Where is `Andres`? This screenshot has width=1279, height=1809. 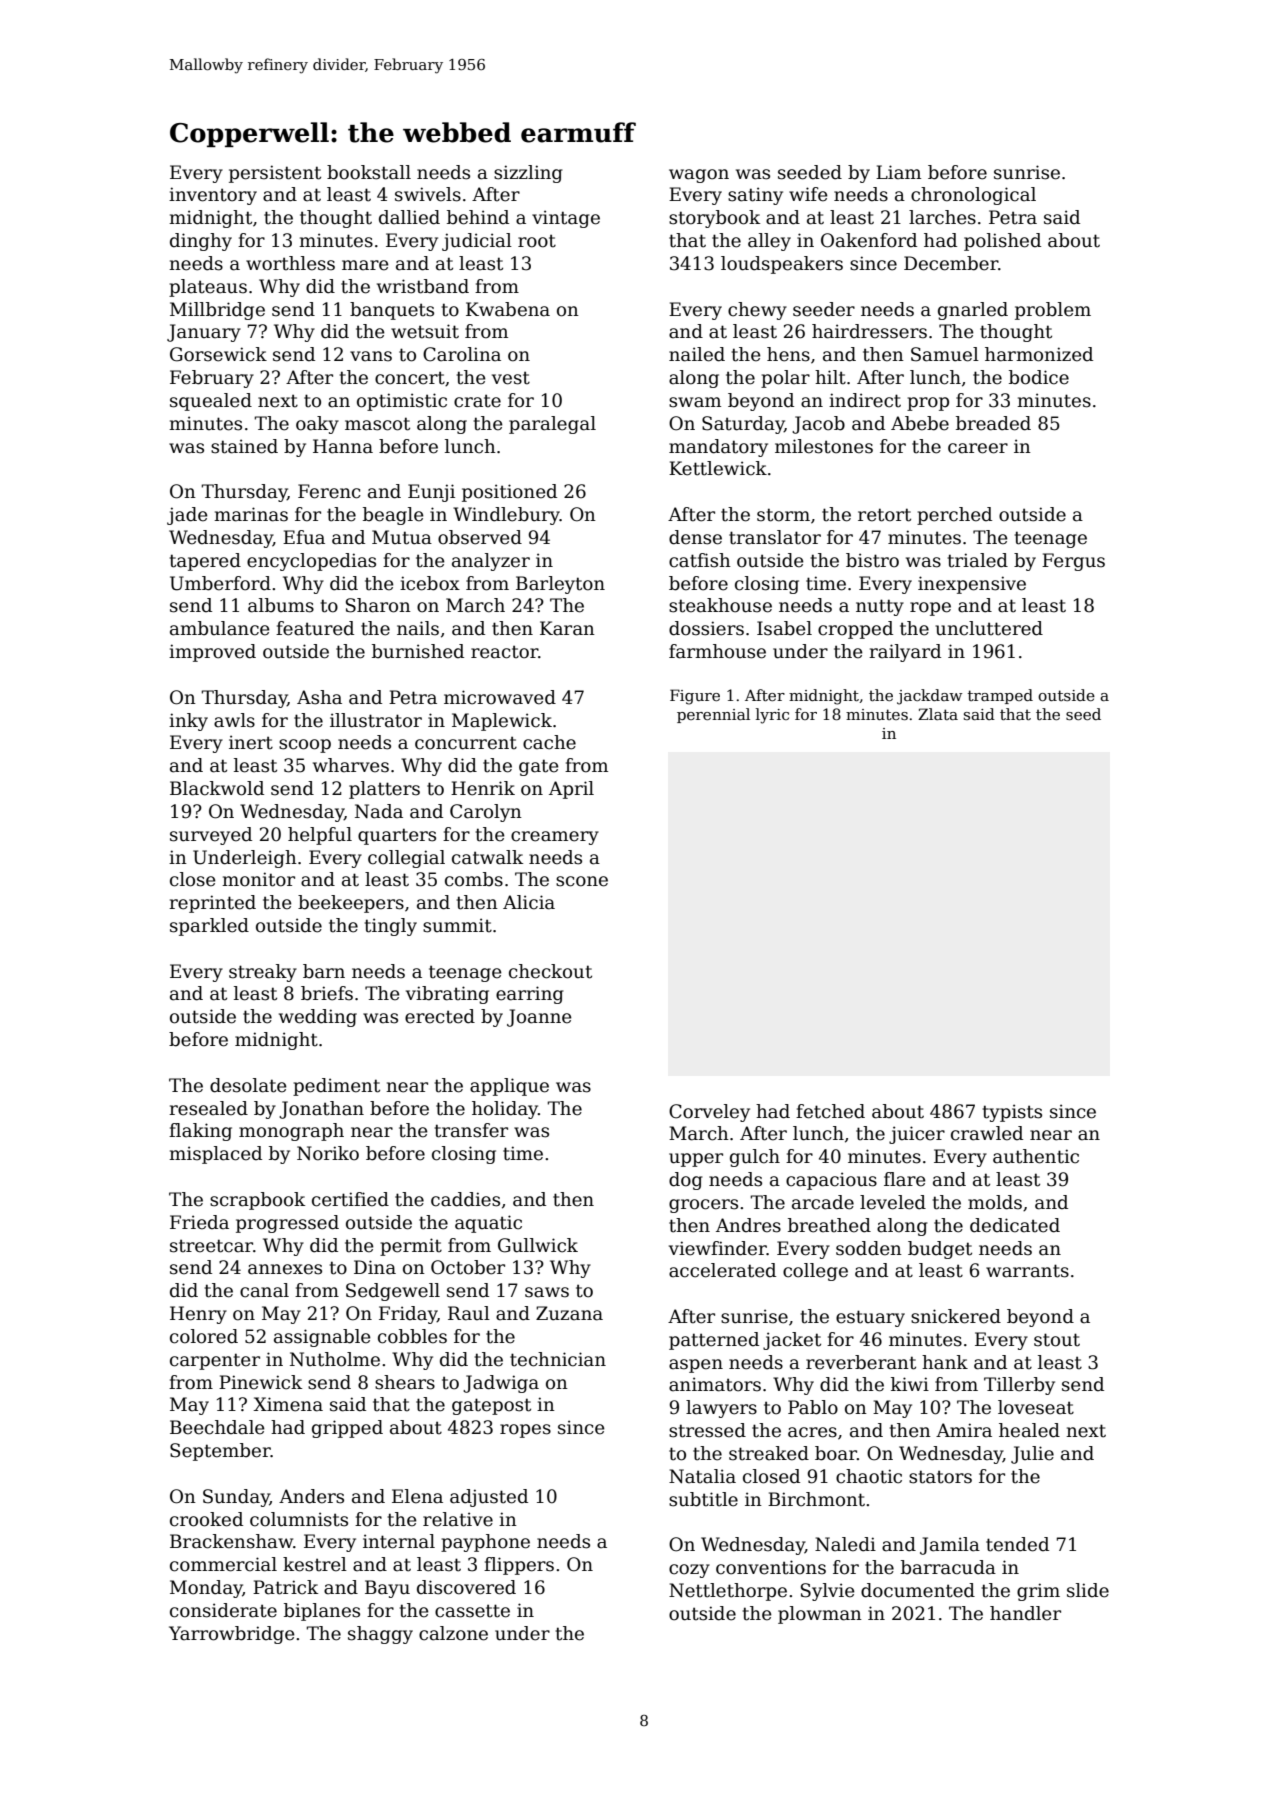
Andres is located at coordinates (748, 1225).
